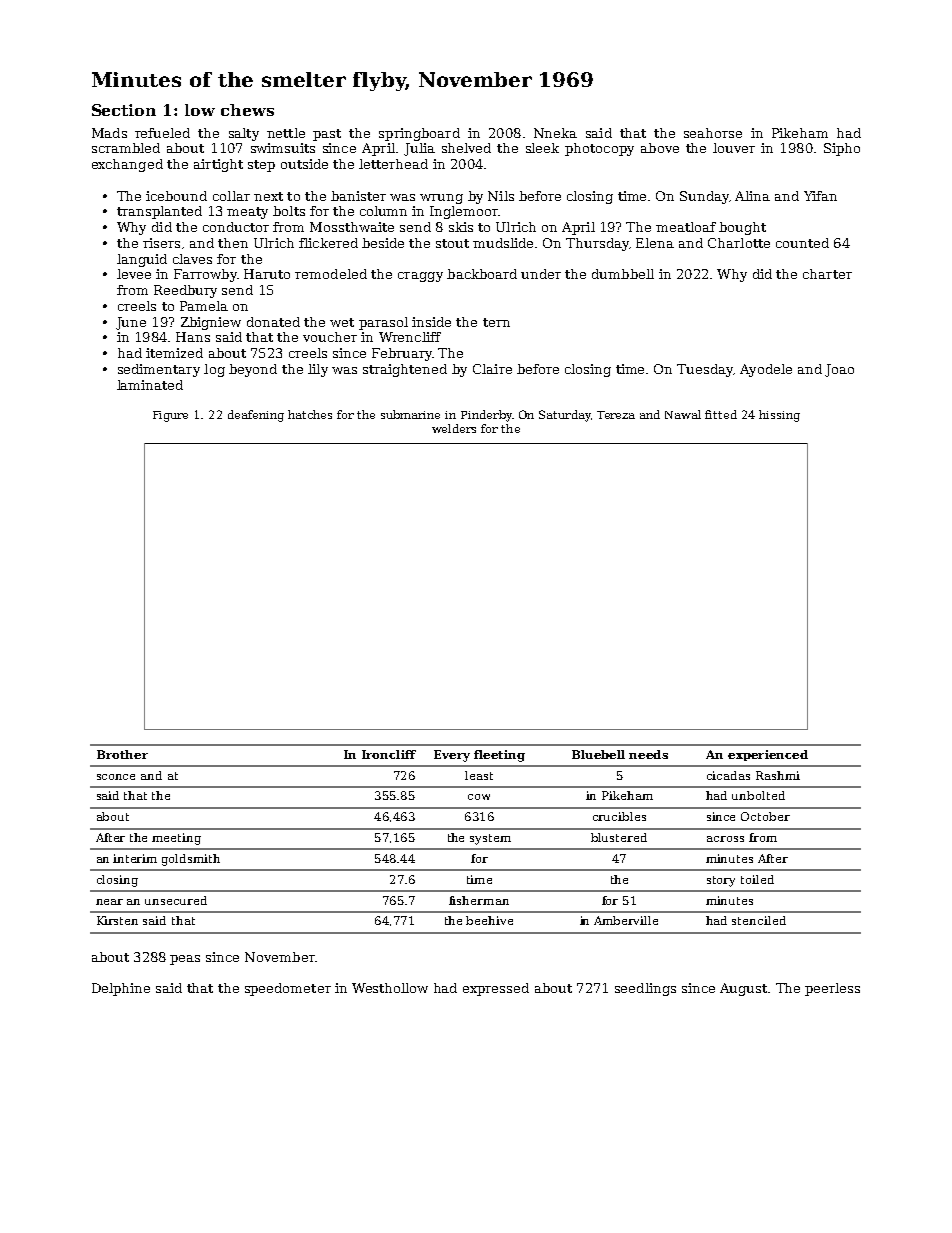  Describe the element at coordinates (555, 133) in the image. I see `Nneka` at that location.
